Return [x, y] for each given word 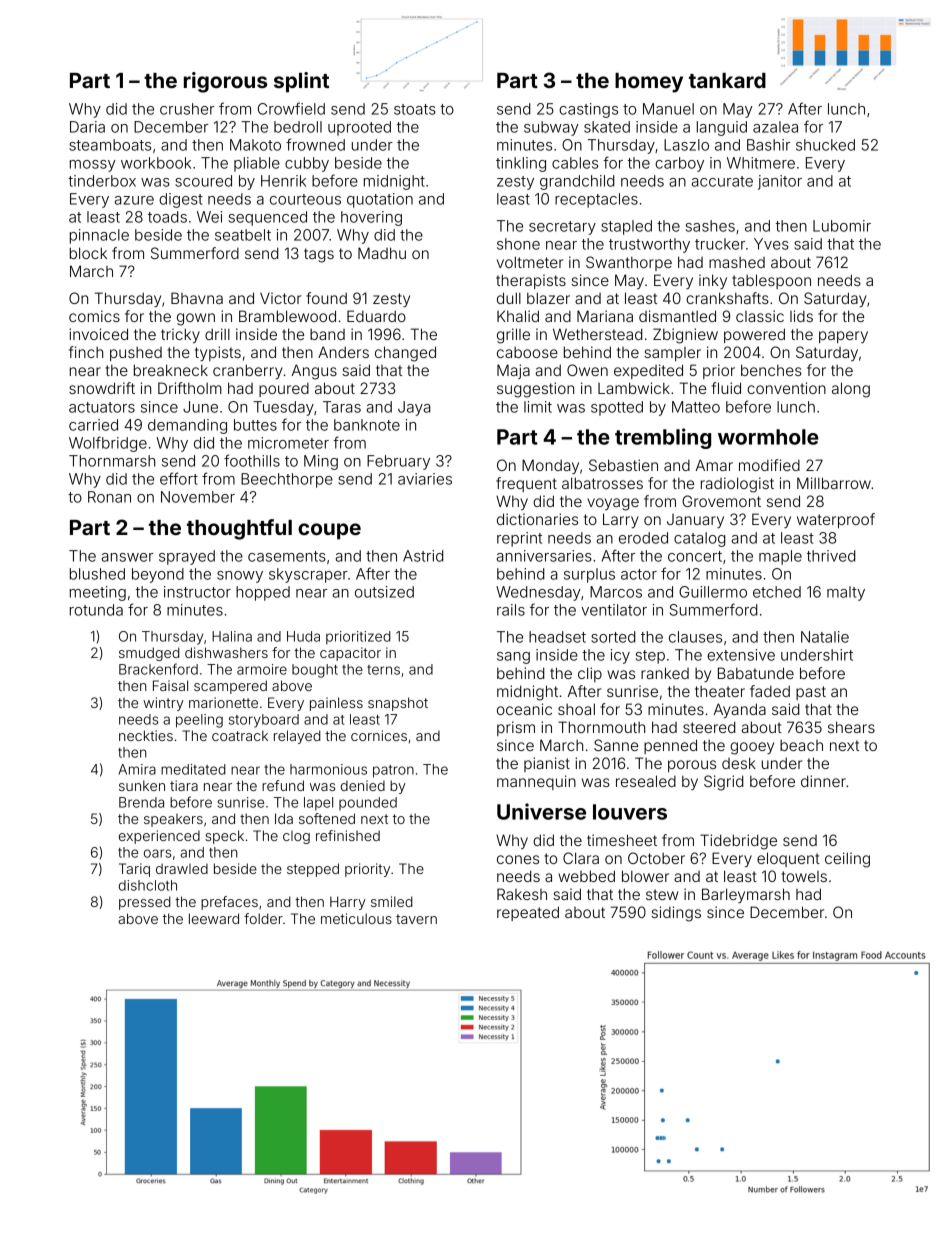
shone [518, 244]
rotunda [96, 610]
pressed [145, 903]
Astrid [423, 556]
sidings [676, 914]
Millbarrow [834, 483]
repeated [528, 913]
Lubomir [842, 226]
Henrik [283, 181]
